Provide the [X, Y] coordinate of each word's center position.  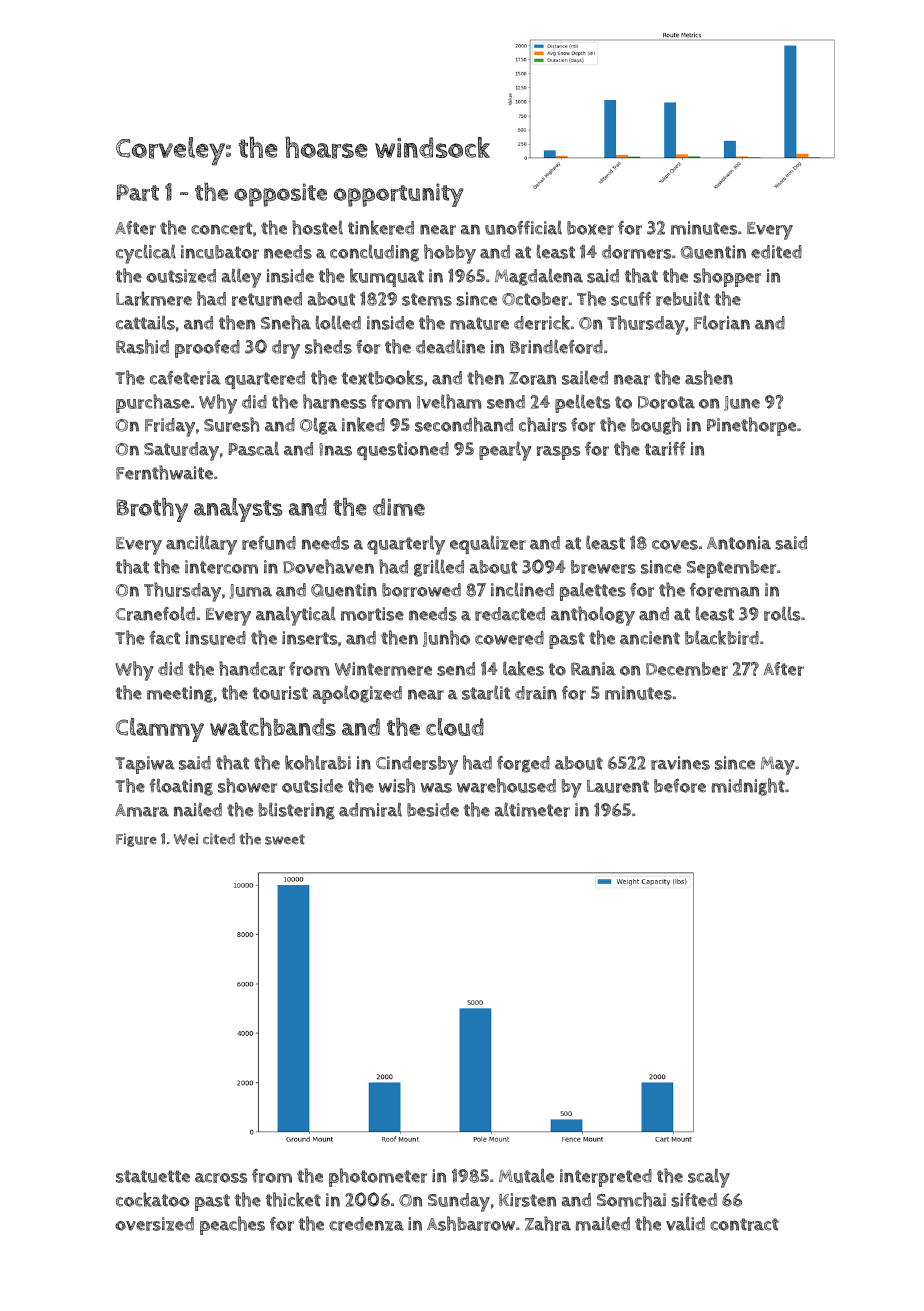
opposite [280, 195]
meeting [180, 694]
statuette [153, 1176]
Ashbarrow [471, 1223]
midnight [748, 787]
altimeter [532, 809]
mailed [603, 1223]
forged [523, 764]
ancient [650, 638]
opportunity [399, 195]
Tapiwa [145, 765]
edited [776, 252]
